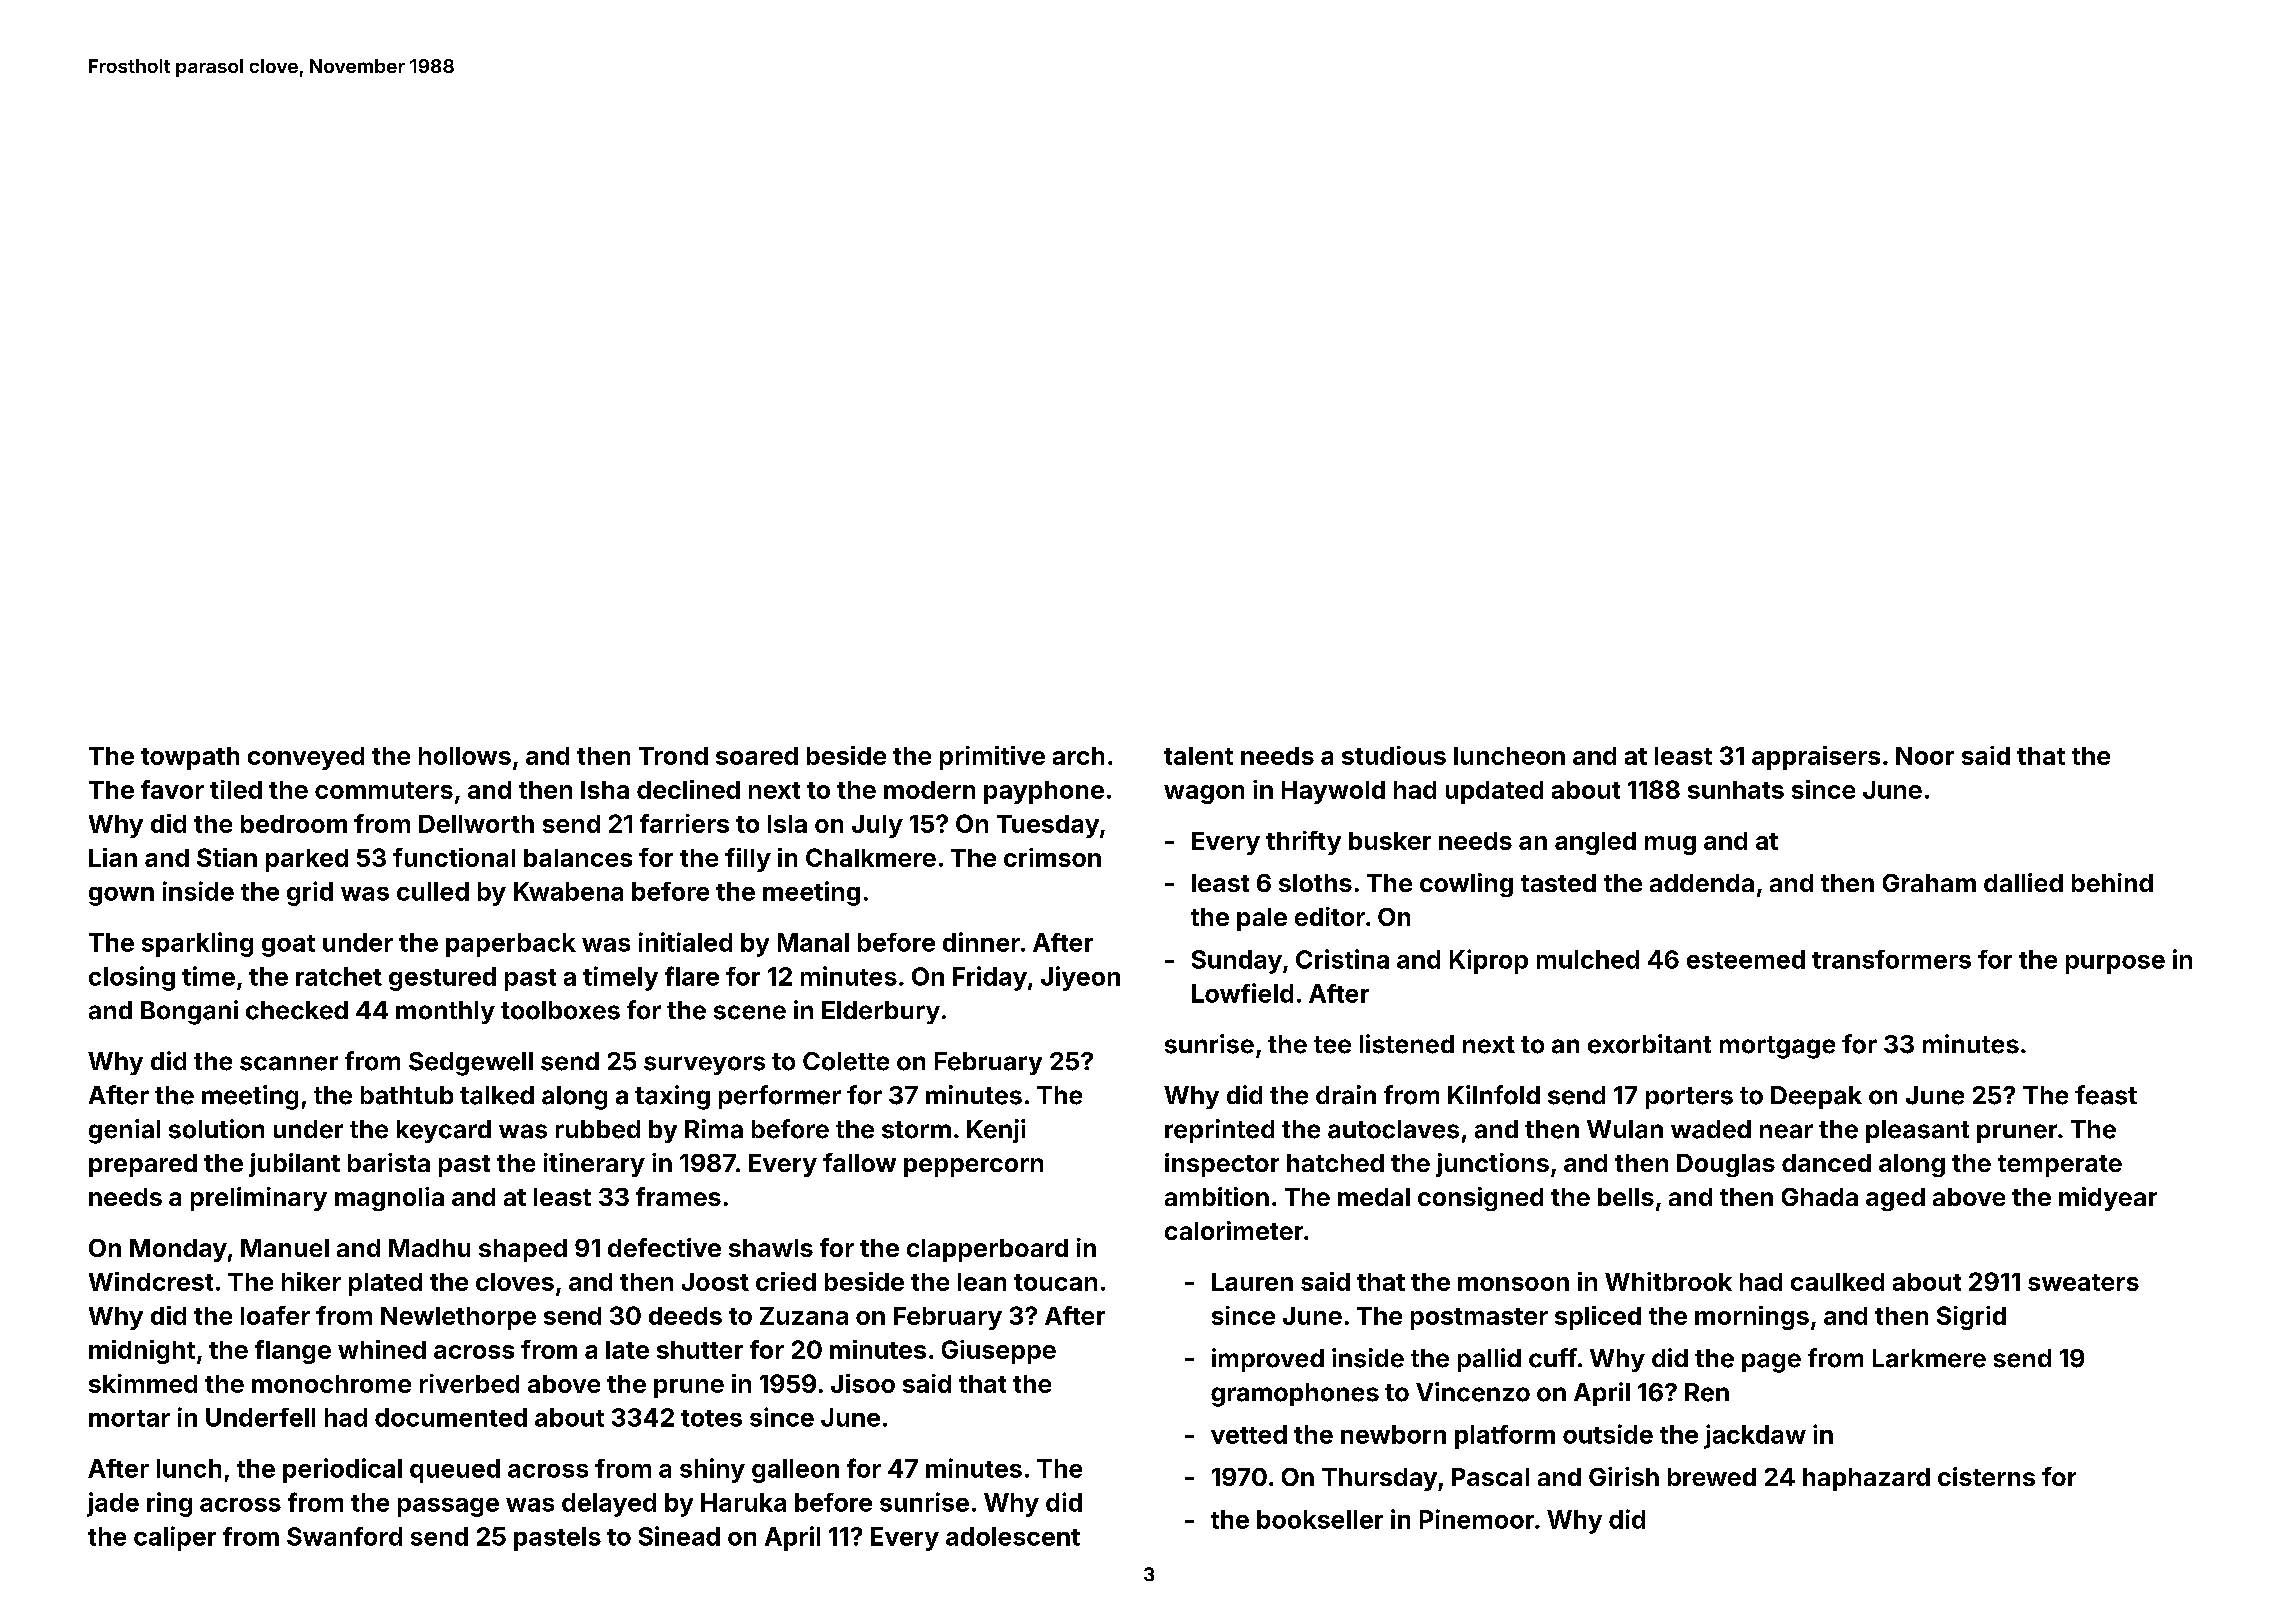 This screenshot has height=1616, width=2286. Describe the element at coordinates (143, 1383) in the screenshot. I see `skimmed` at that location.
